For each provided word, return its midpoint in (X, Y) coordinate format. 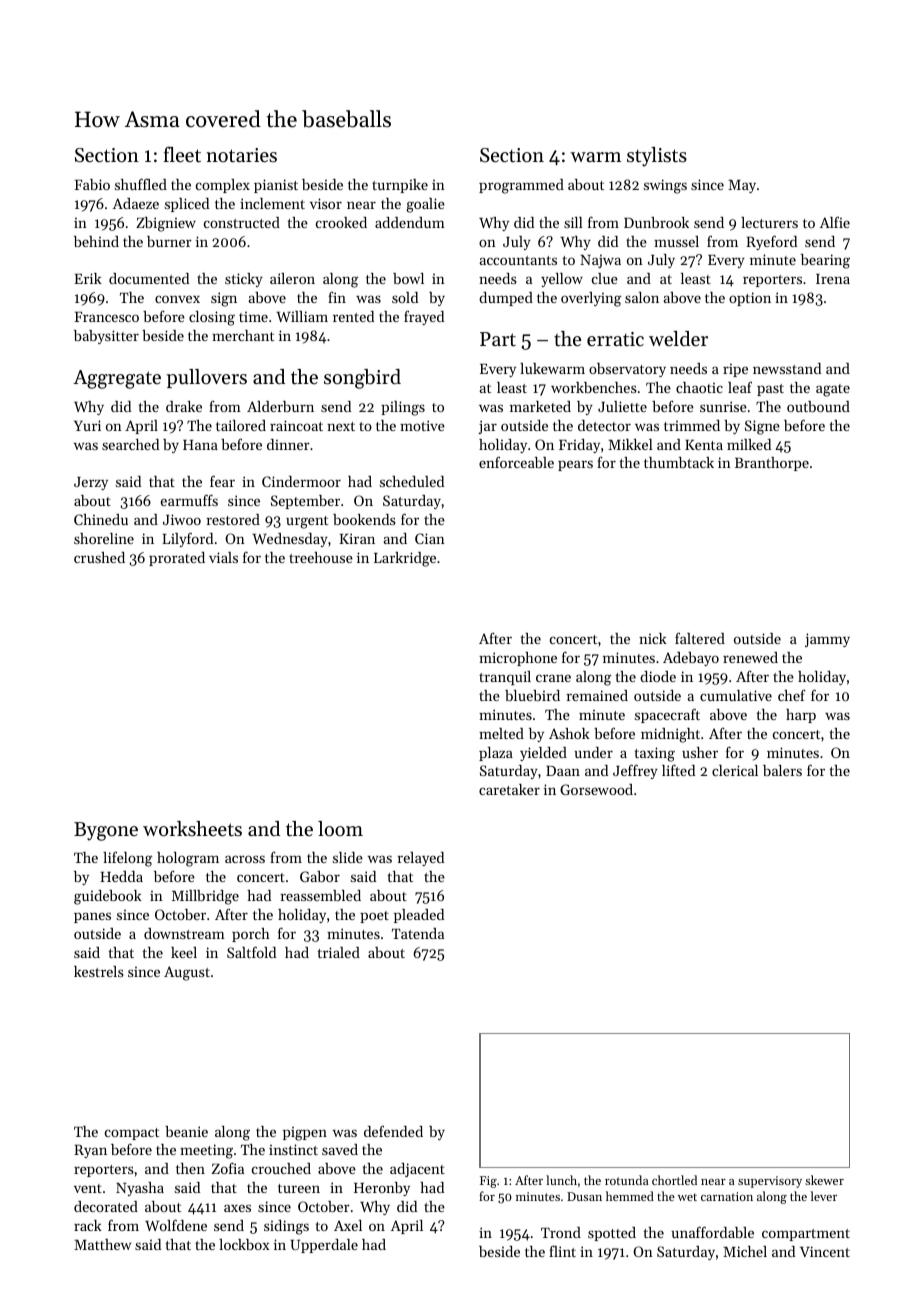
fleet (182, 154)
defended (393, 1131)
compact (132, 1134)
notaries (241, 155)
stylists (657, 157)
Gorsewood (596, 789)
